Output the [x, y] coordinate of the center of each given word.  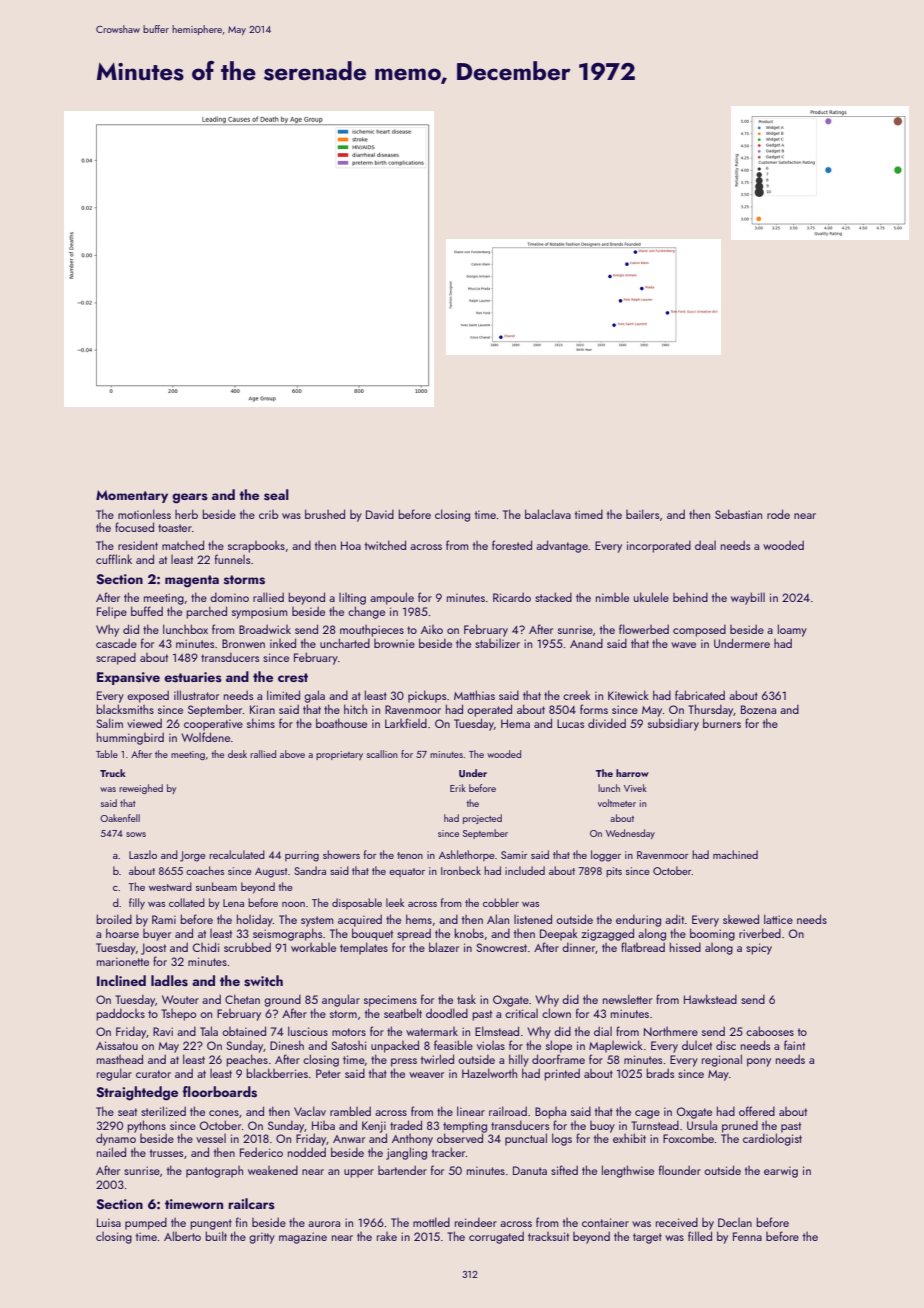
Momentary [132, 496]
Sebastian [738, 514]
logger [606, 856]
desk [237, 754]
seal [276, 495]
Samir [514, 855]
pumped [146, 1223]
